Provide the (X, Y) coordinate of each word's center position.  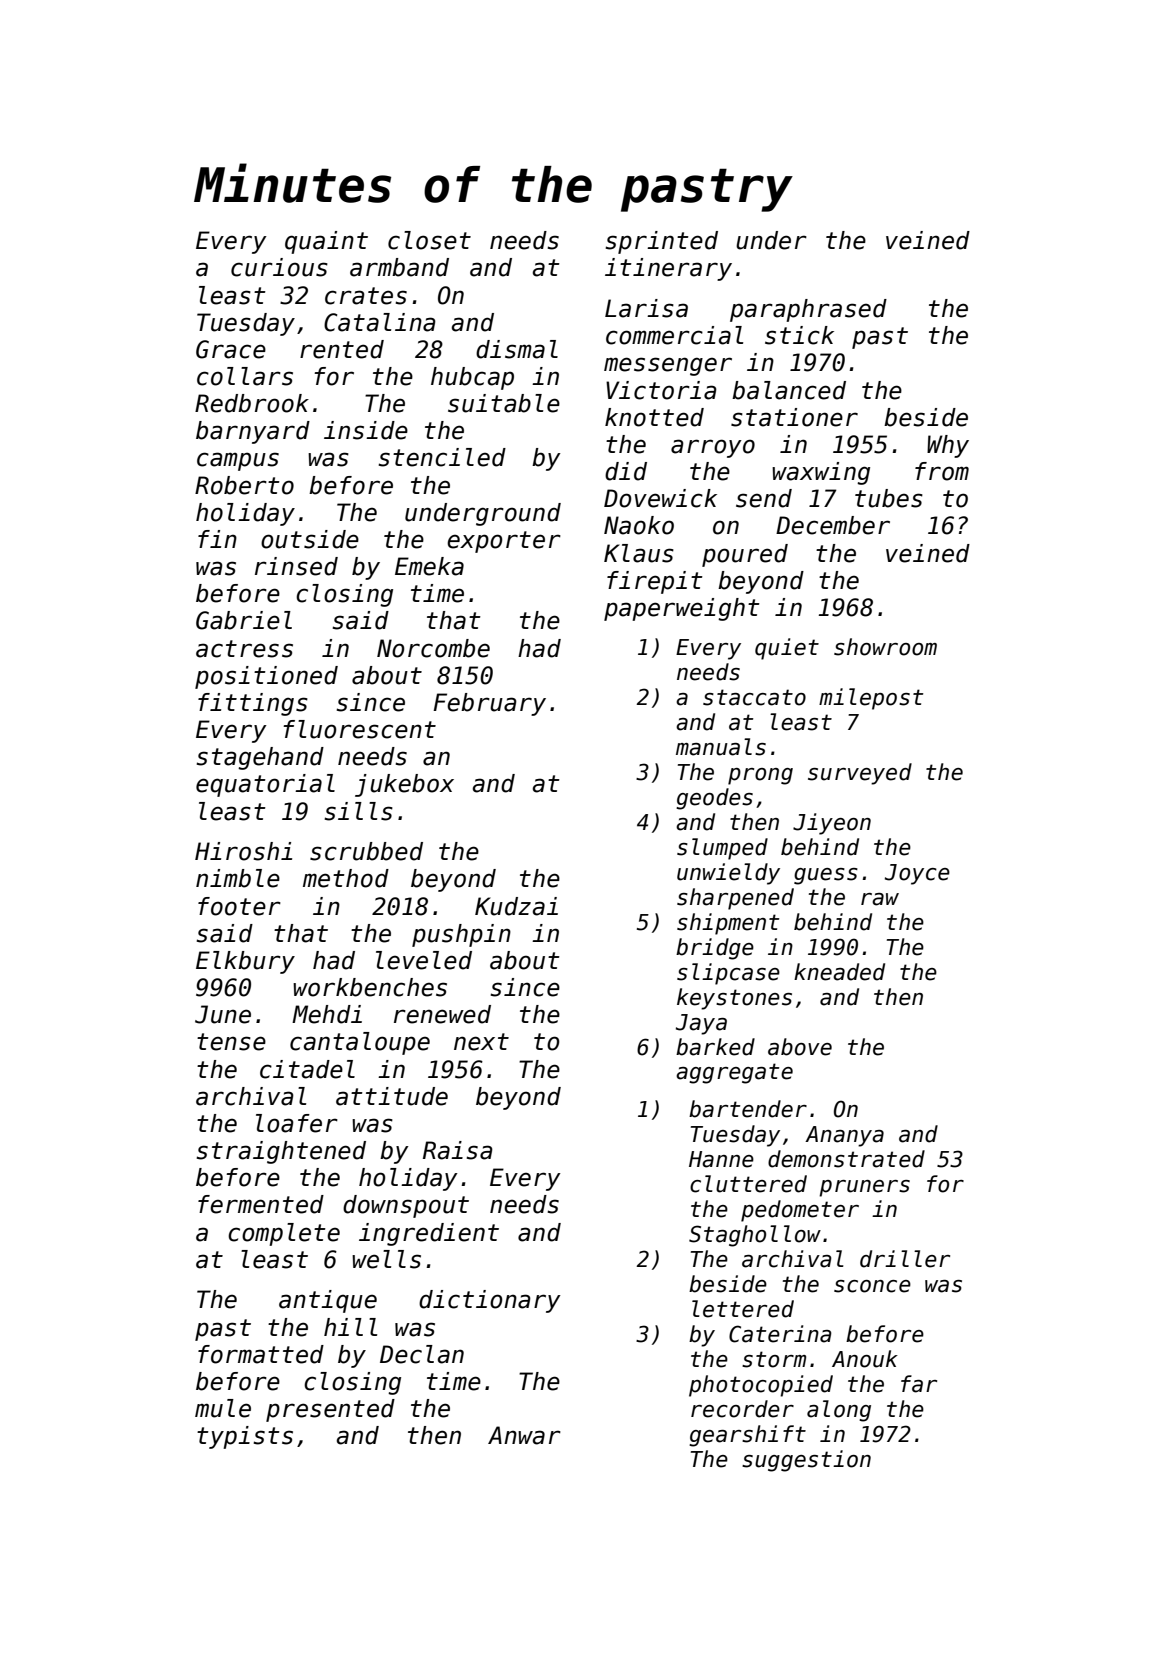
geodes (714, 799)
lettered (743, 1309)
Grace (231, 349)
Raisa (458, 1150)
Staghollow (755, 1236)
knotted (654, 417)
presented (330, 1410)
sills (359, 811)
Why (948, 446)
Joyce (917, 874)
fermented (261, 1204)
